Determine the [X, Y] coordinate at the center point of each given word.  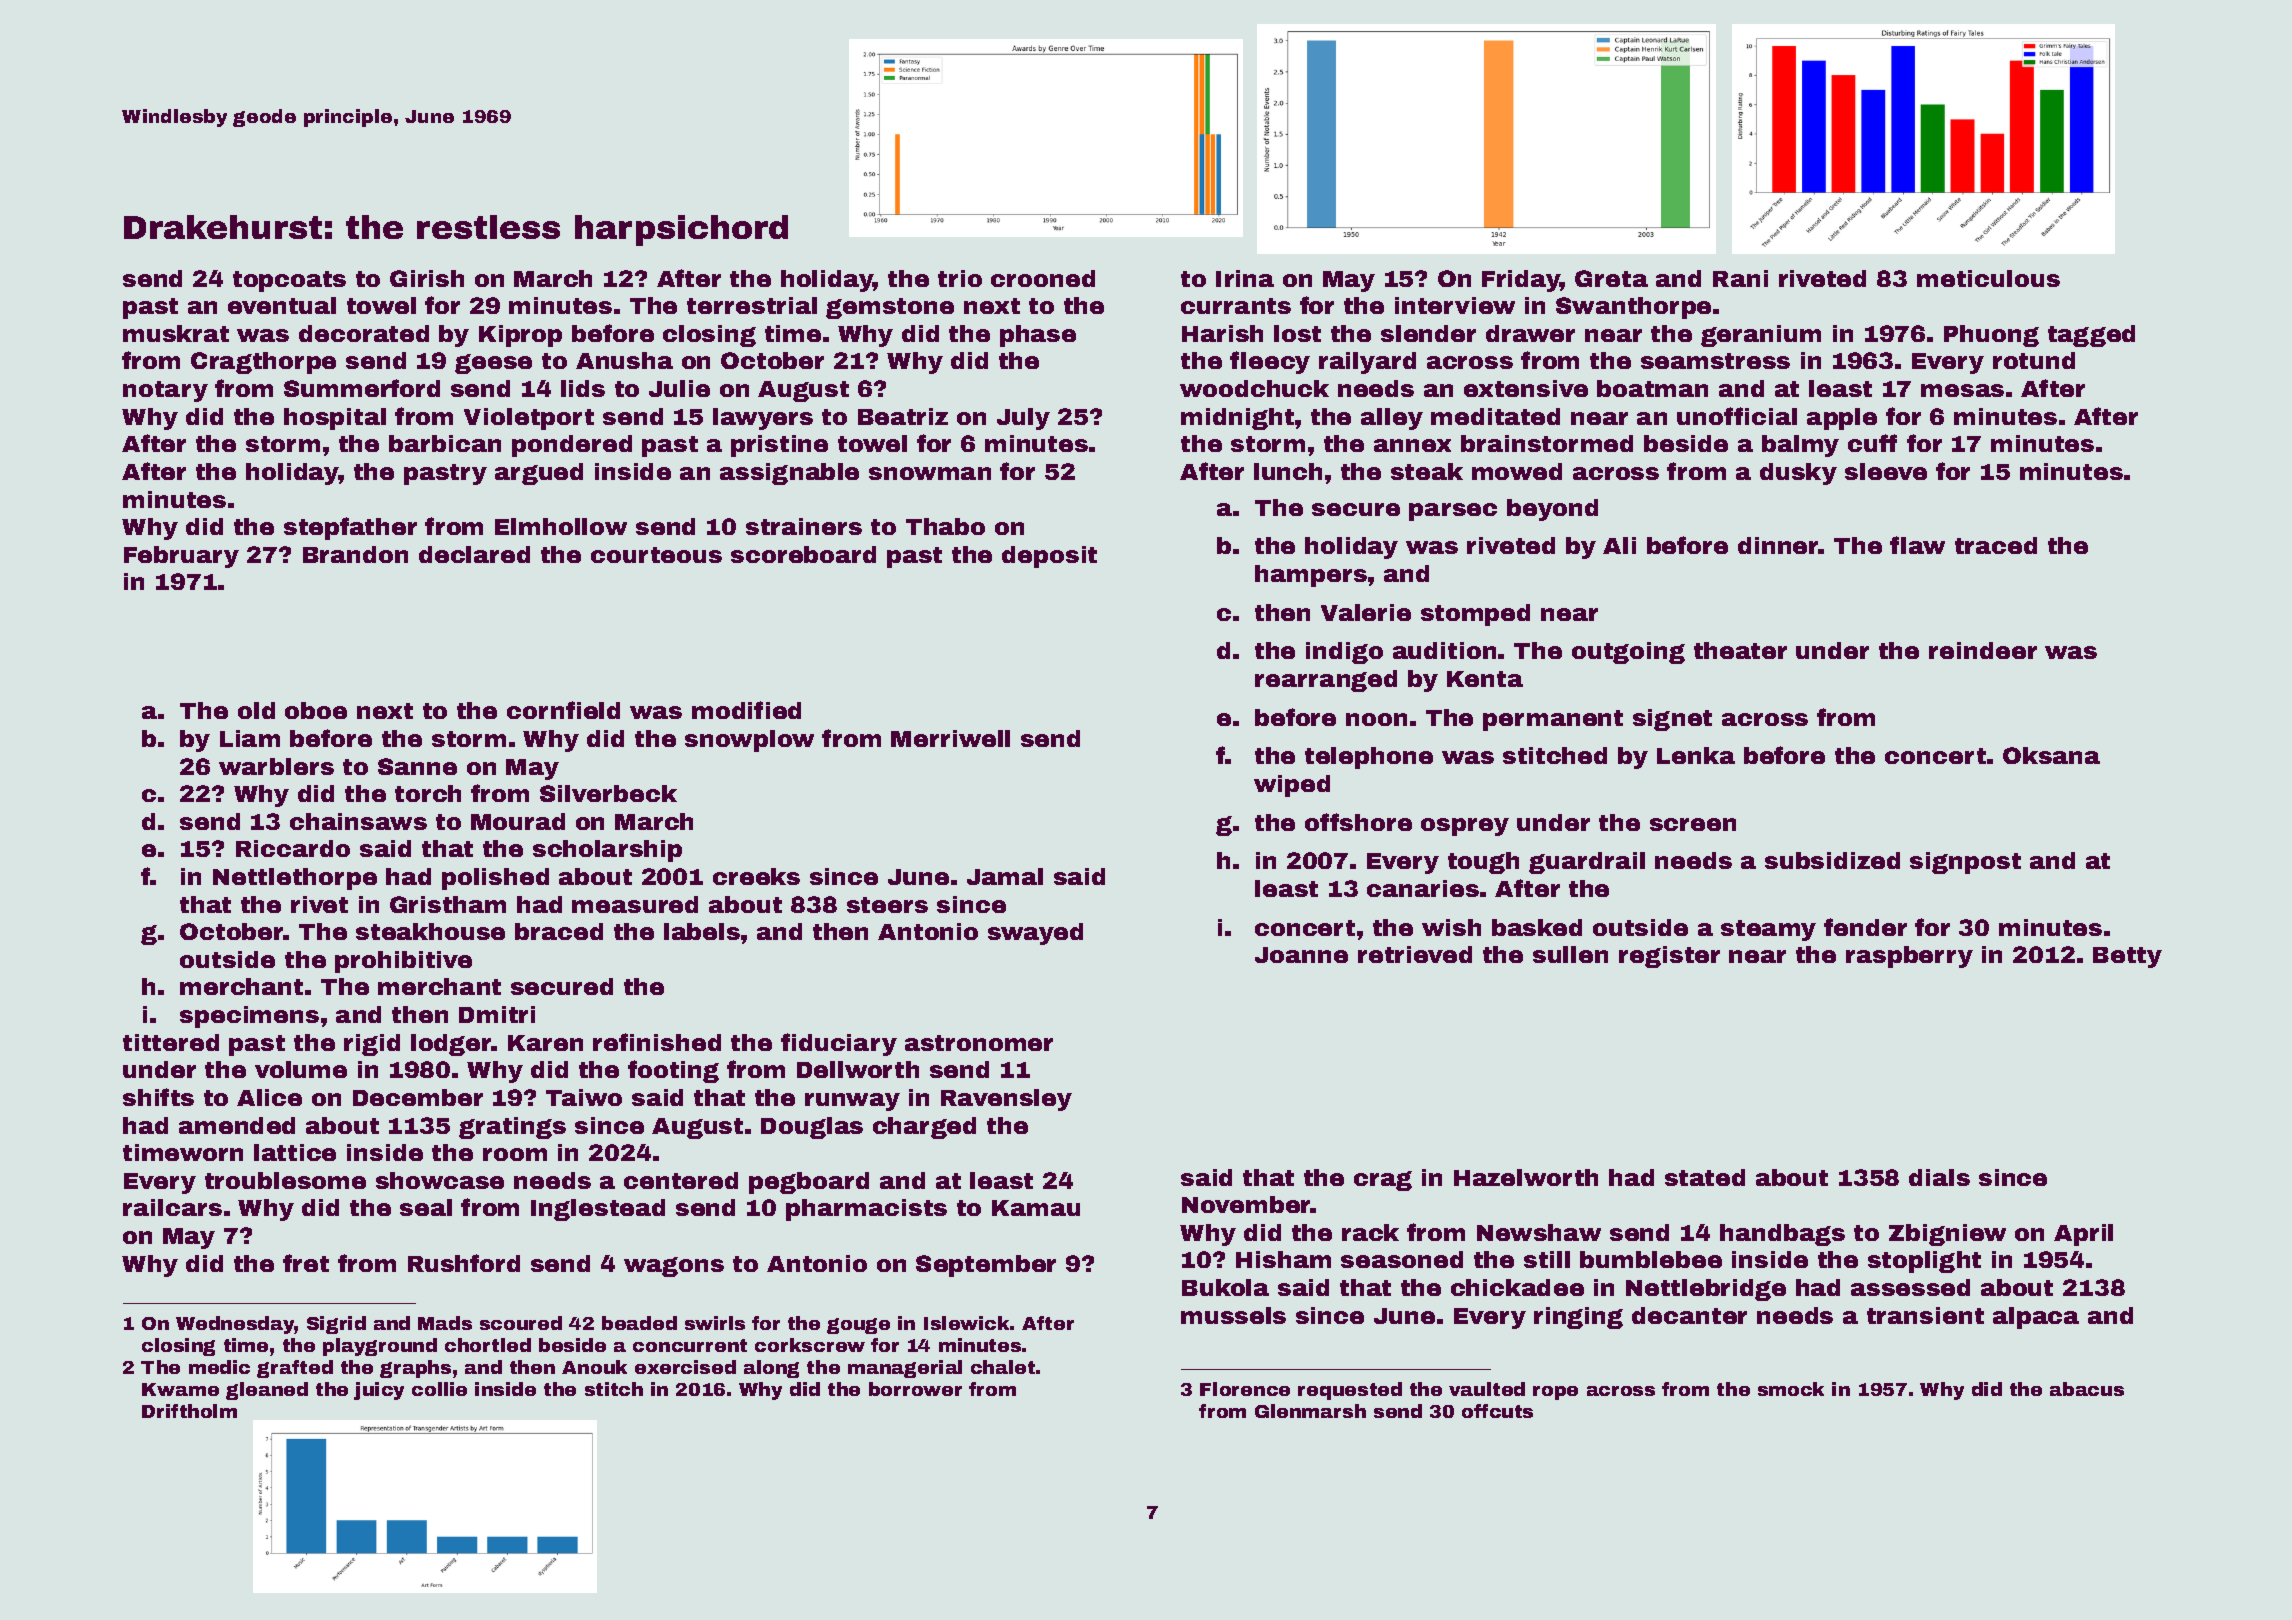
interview [1455, 305]
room [515, 1154]
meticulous [1988, 278]
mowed [1517, 471]
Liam [250, 738]
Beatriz [903, 416]
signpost [1965, 863]
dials [1939, 1177]
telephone [1369, 758]
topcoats [289, 281]
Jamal [1005, 876]
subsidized [1832, 860]
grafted [295, 1369]
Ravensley [1006, 1100]
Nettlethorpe [295, 879]
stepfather [350, 528]
